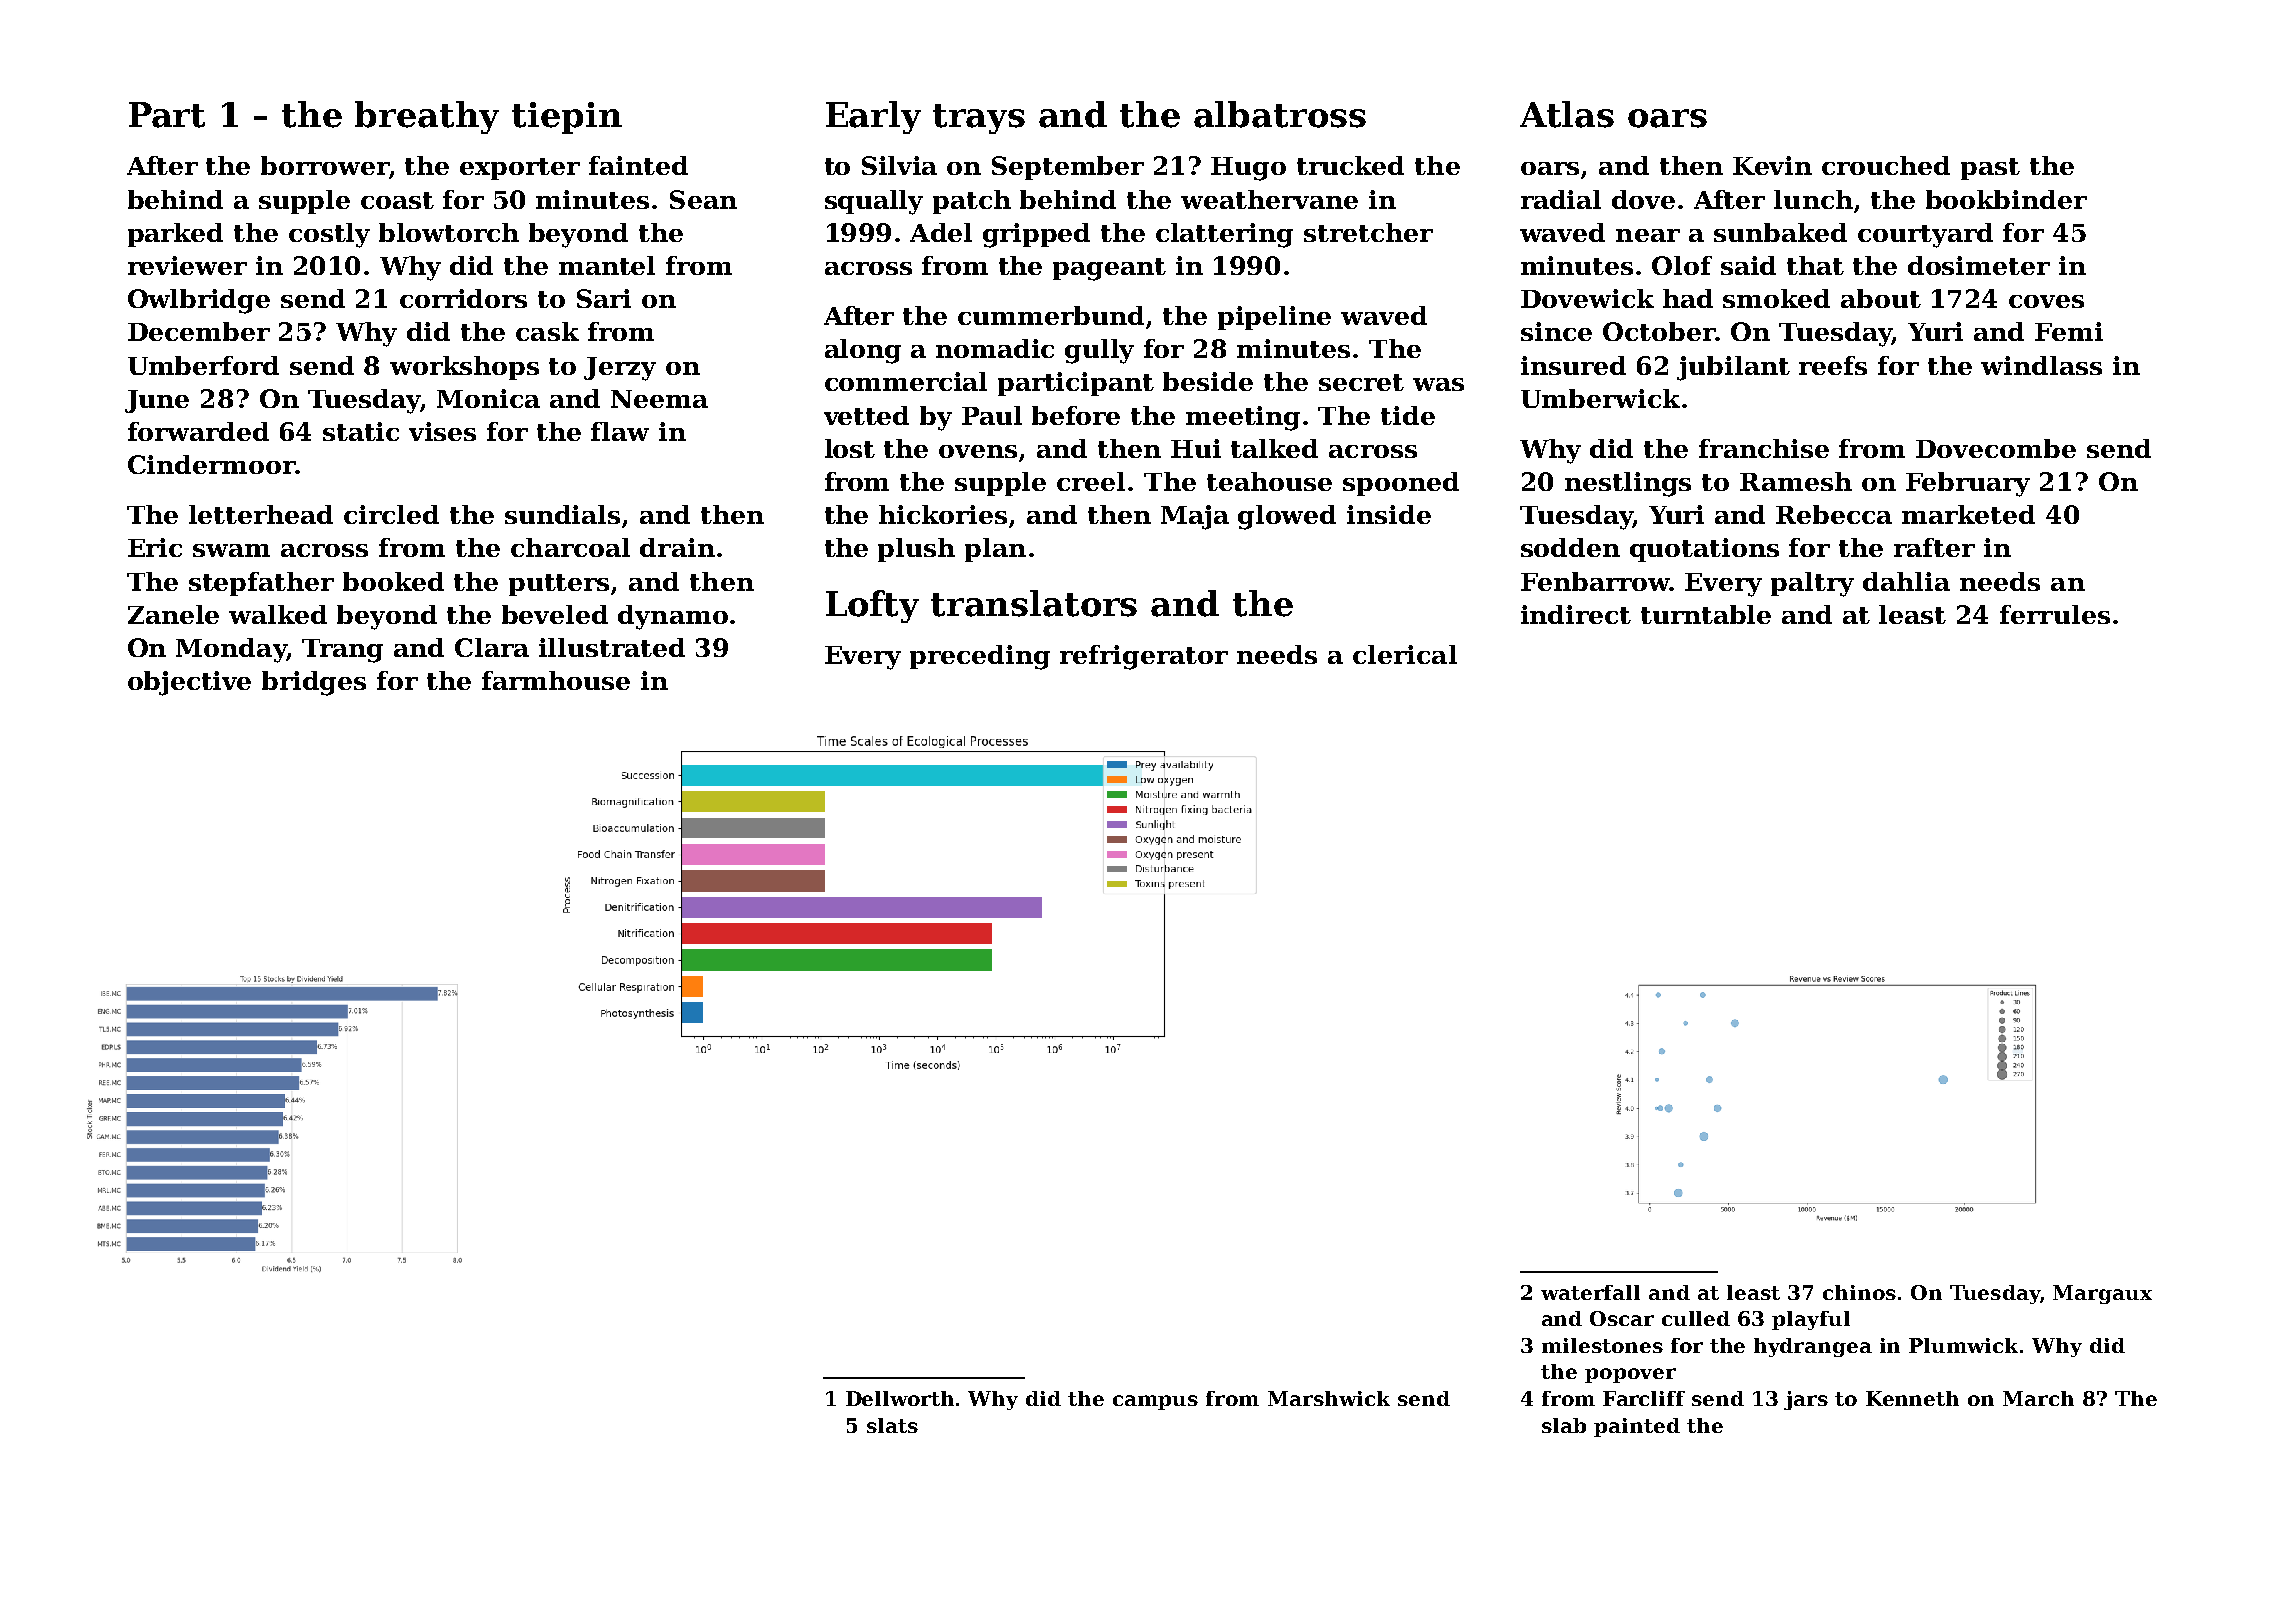  What do you see at coordinates (892, 1425) in the screenshot?
I see `slats` at bounding box center [892, 1425].
